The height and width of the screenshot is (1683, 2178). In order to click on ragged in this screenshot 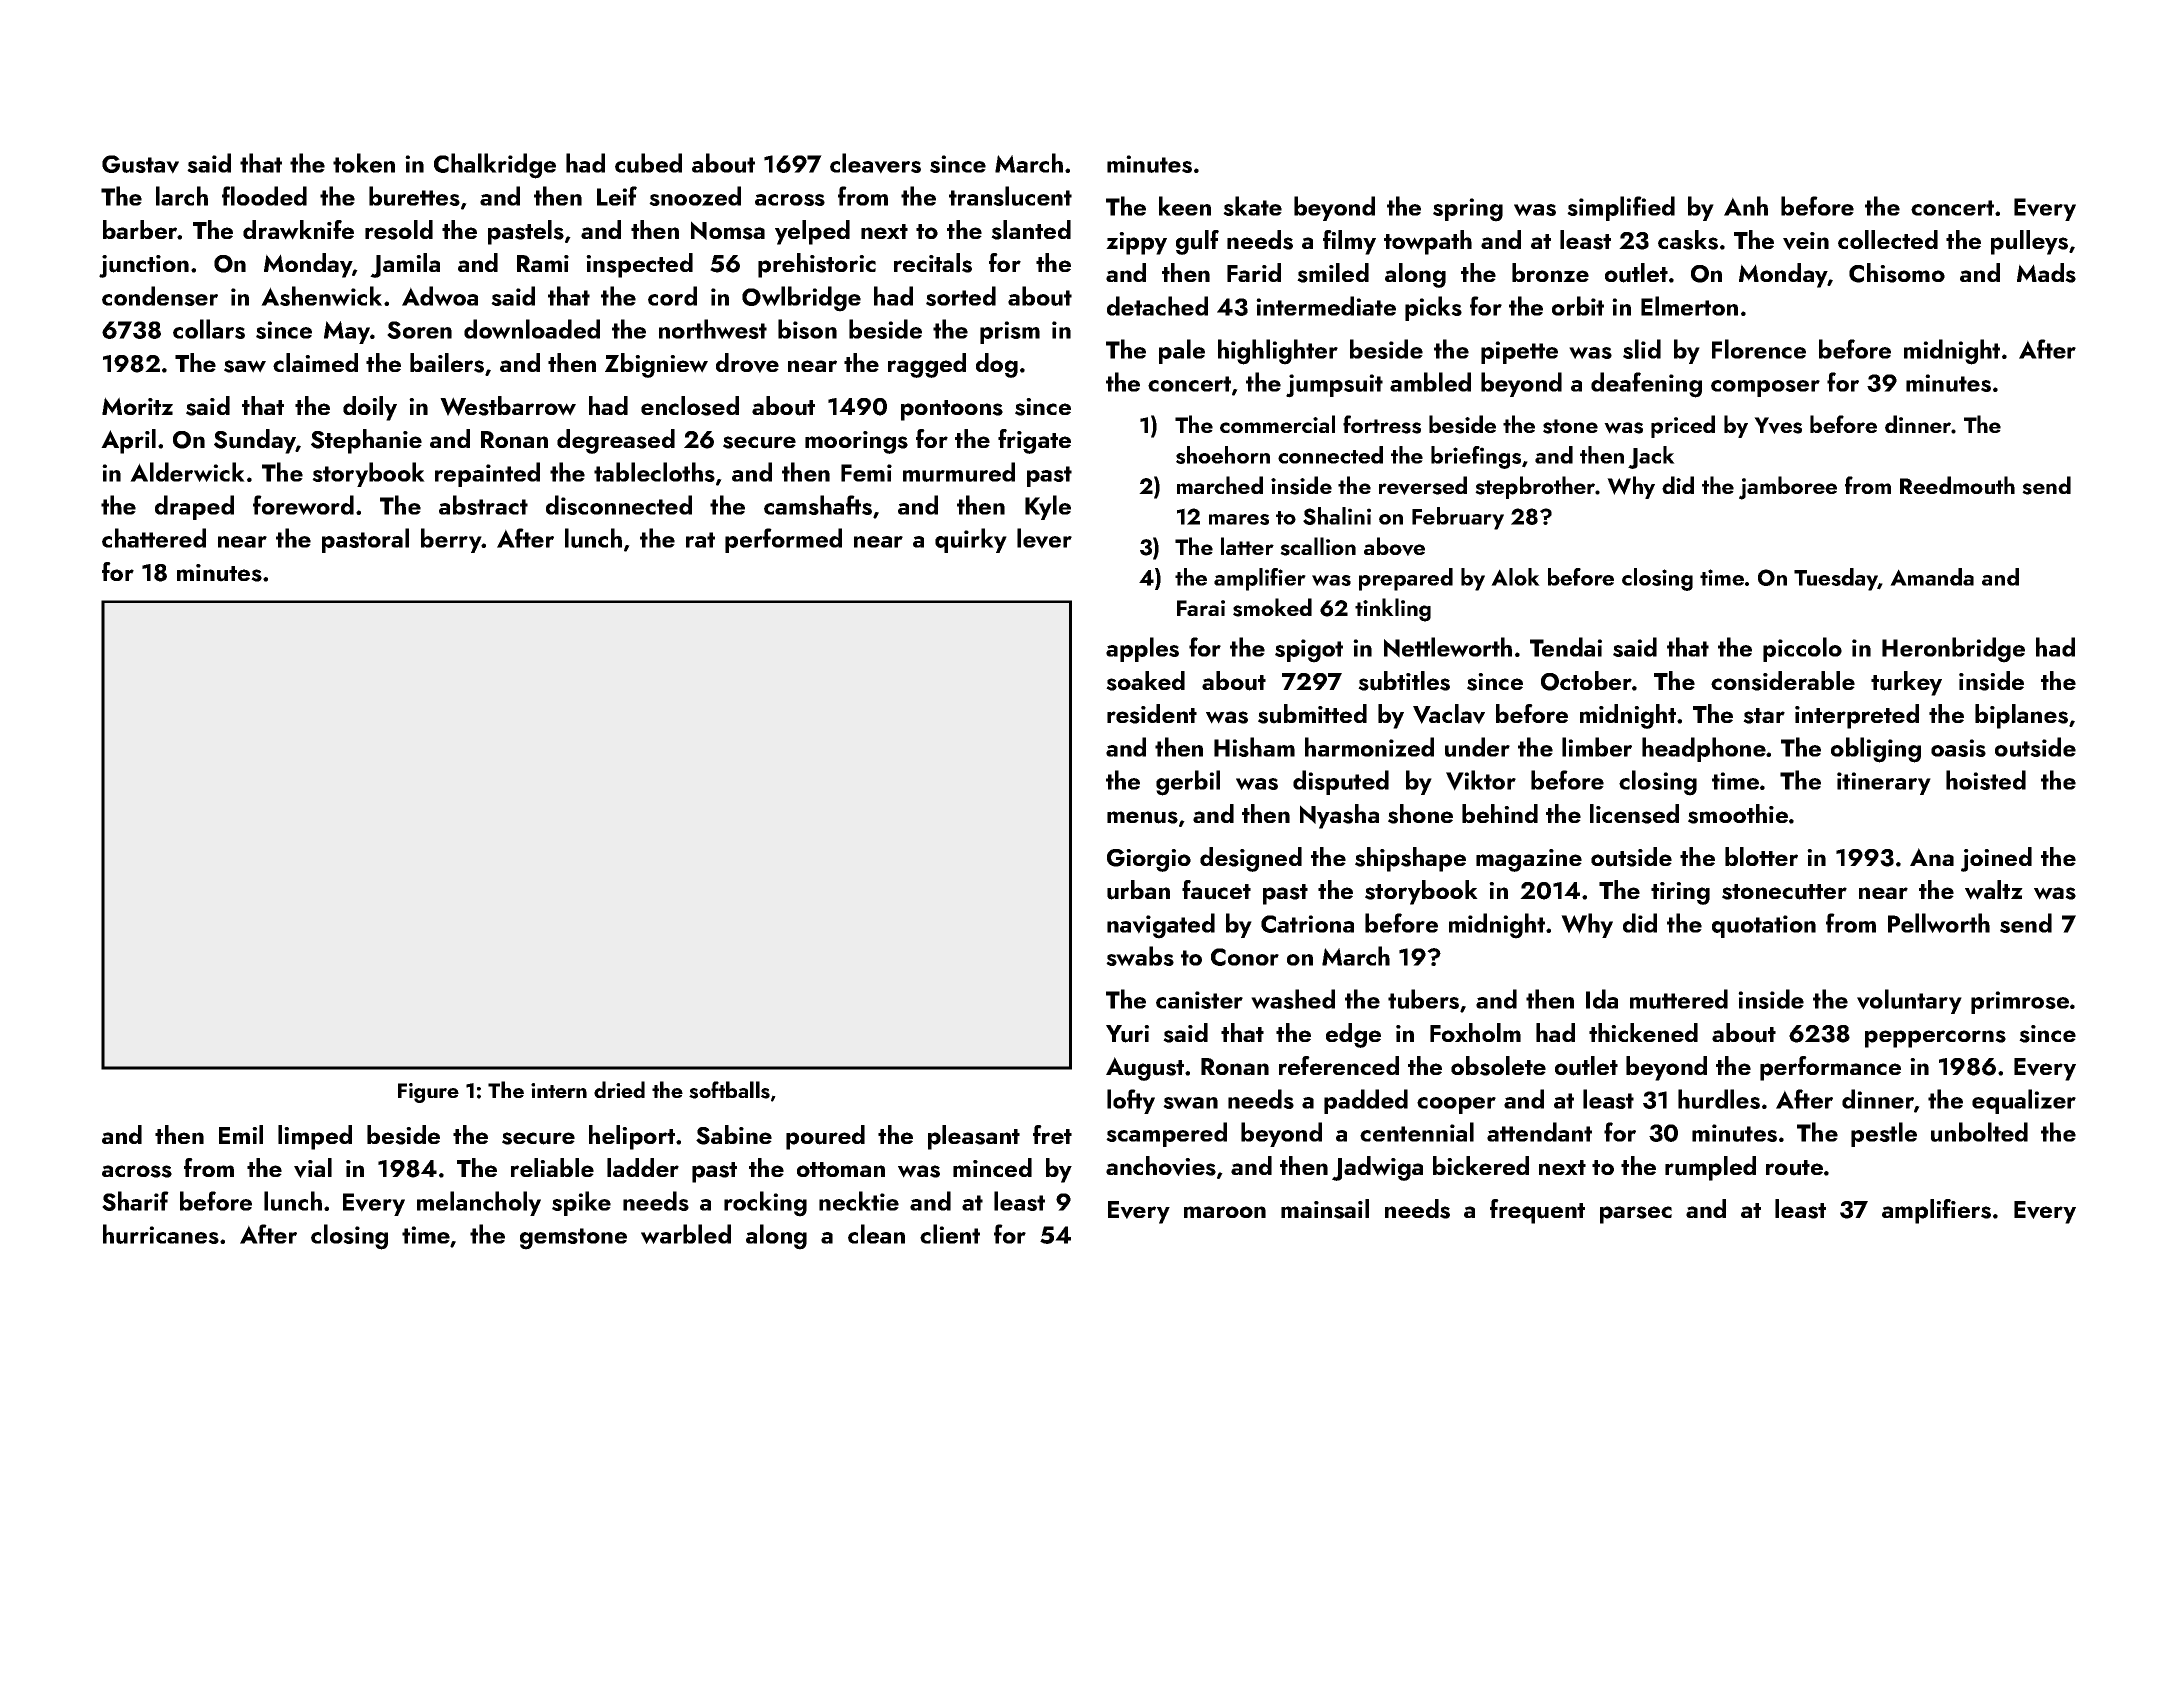, I will do `click(927, 365)`.
